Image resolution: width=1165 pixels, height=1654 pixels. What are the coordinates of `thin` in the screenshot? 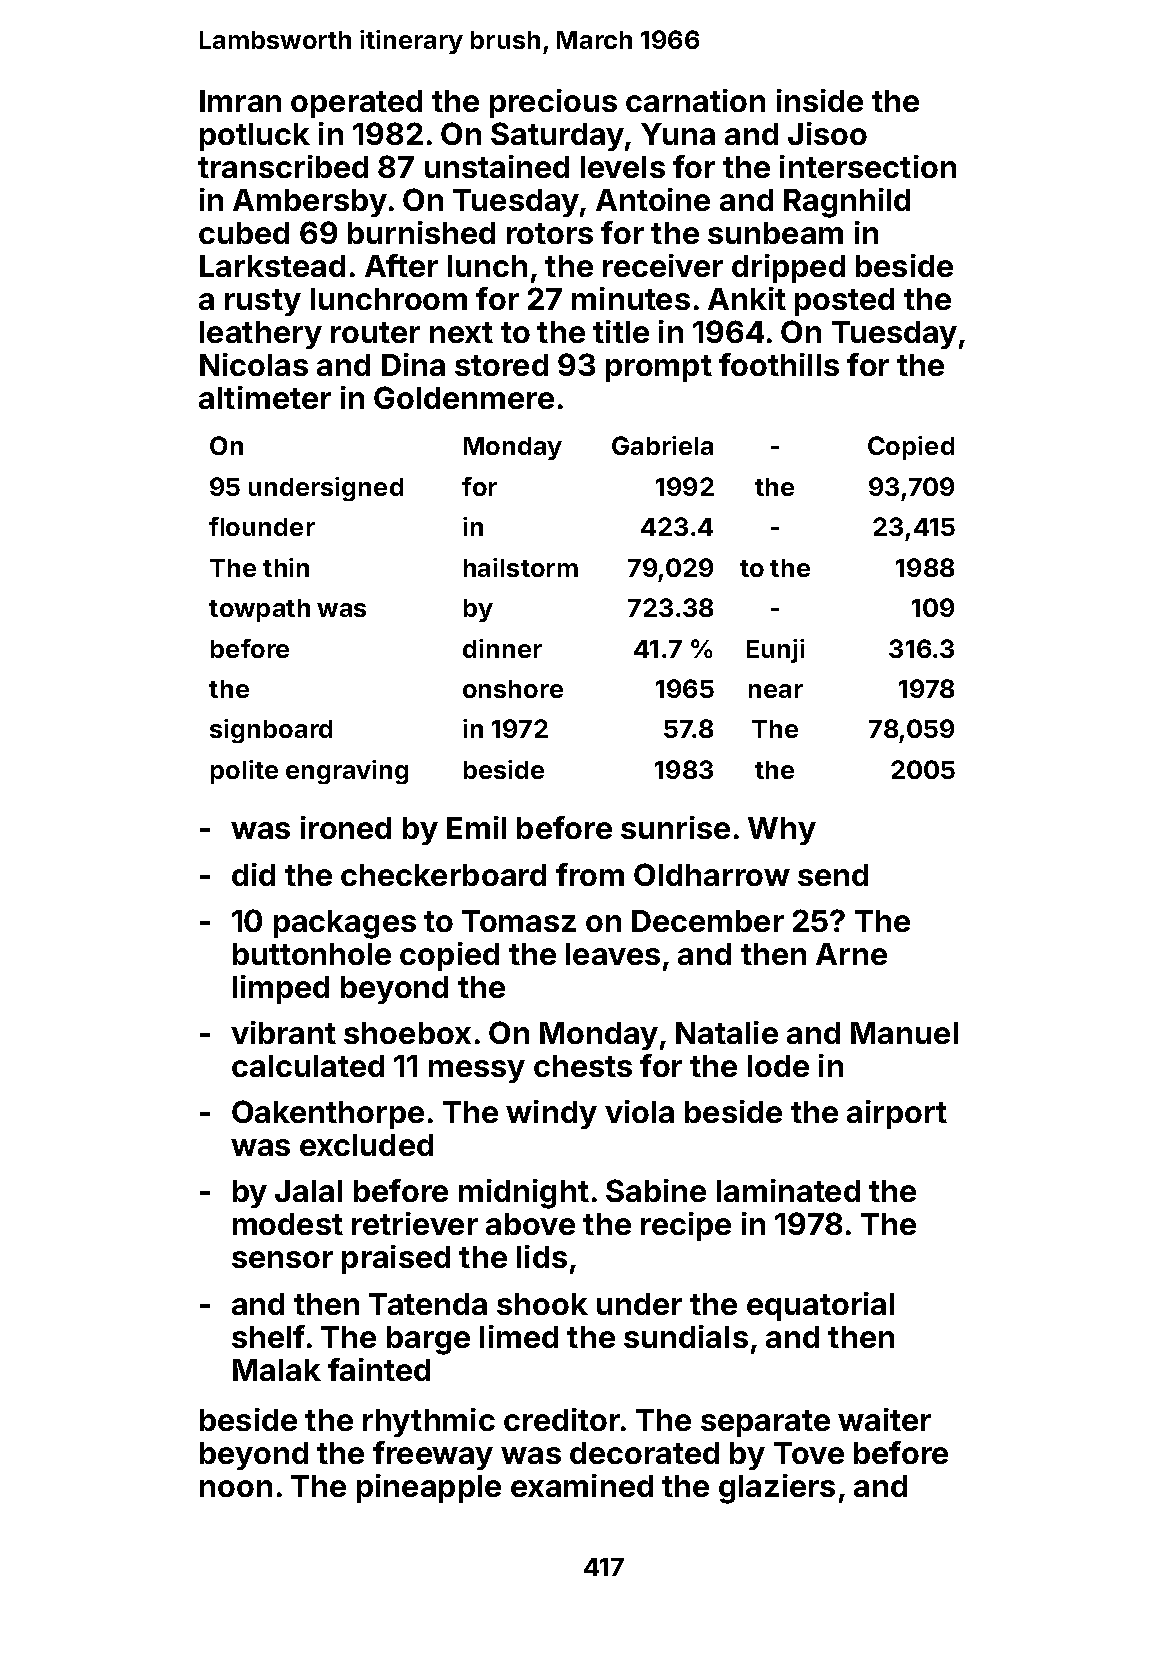 It's located at (286, 567).
